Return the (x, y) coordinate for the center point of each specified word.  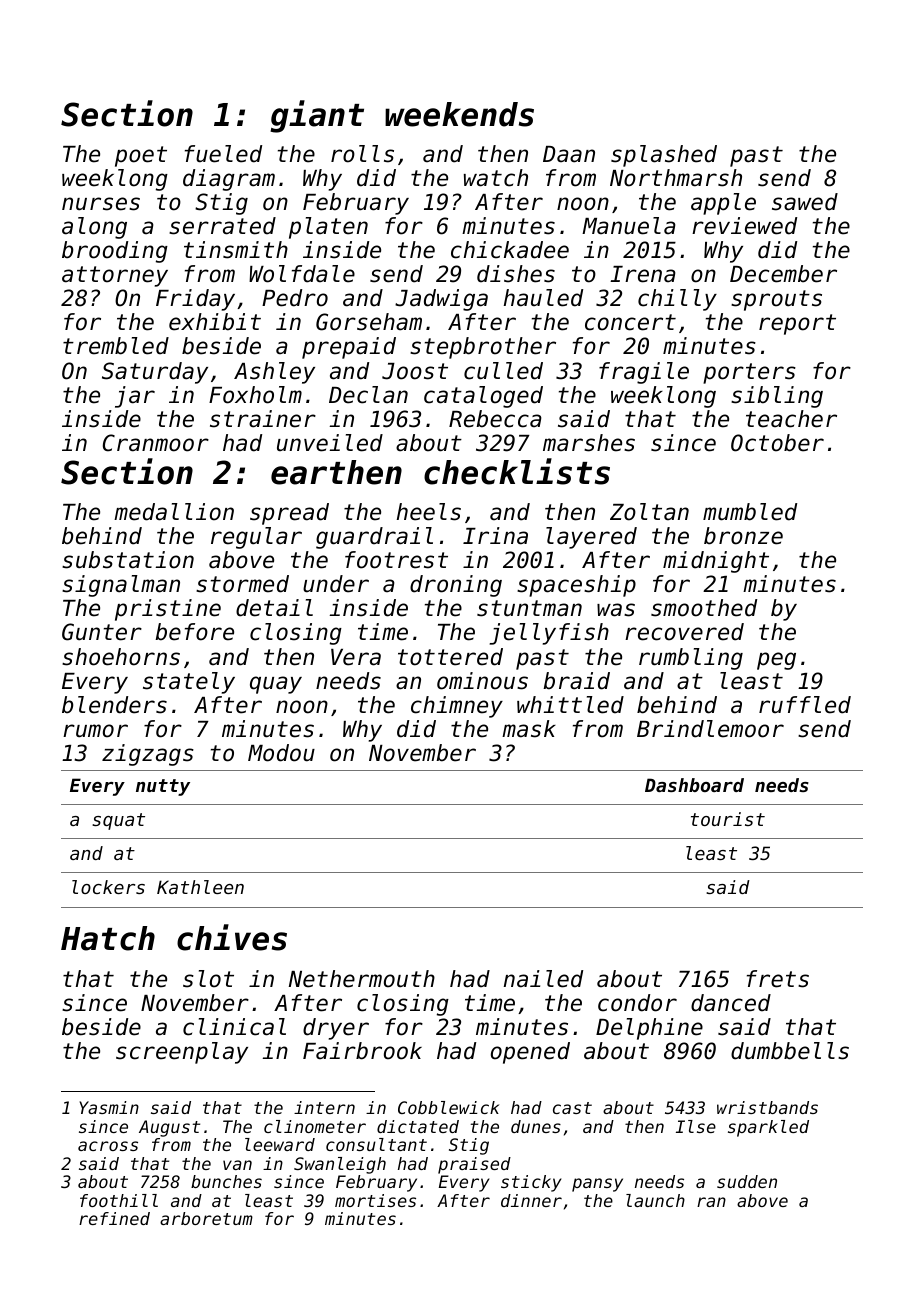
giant (317, 116)
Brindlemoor (710, 729)
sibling (777, 397)
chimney (457, 707)
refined (114, 1218)
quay (276, 685)
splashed (664, 156)
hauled (543, 298)
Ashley (274, 373)
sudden (747, 1181)
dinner (531, 1200)
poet (141, 156)
